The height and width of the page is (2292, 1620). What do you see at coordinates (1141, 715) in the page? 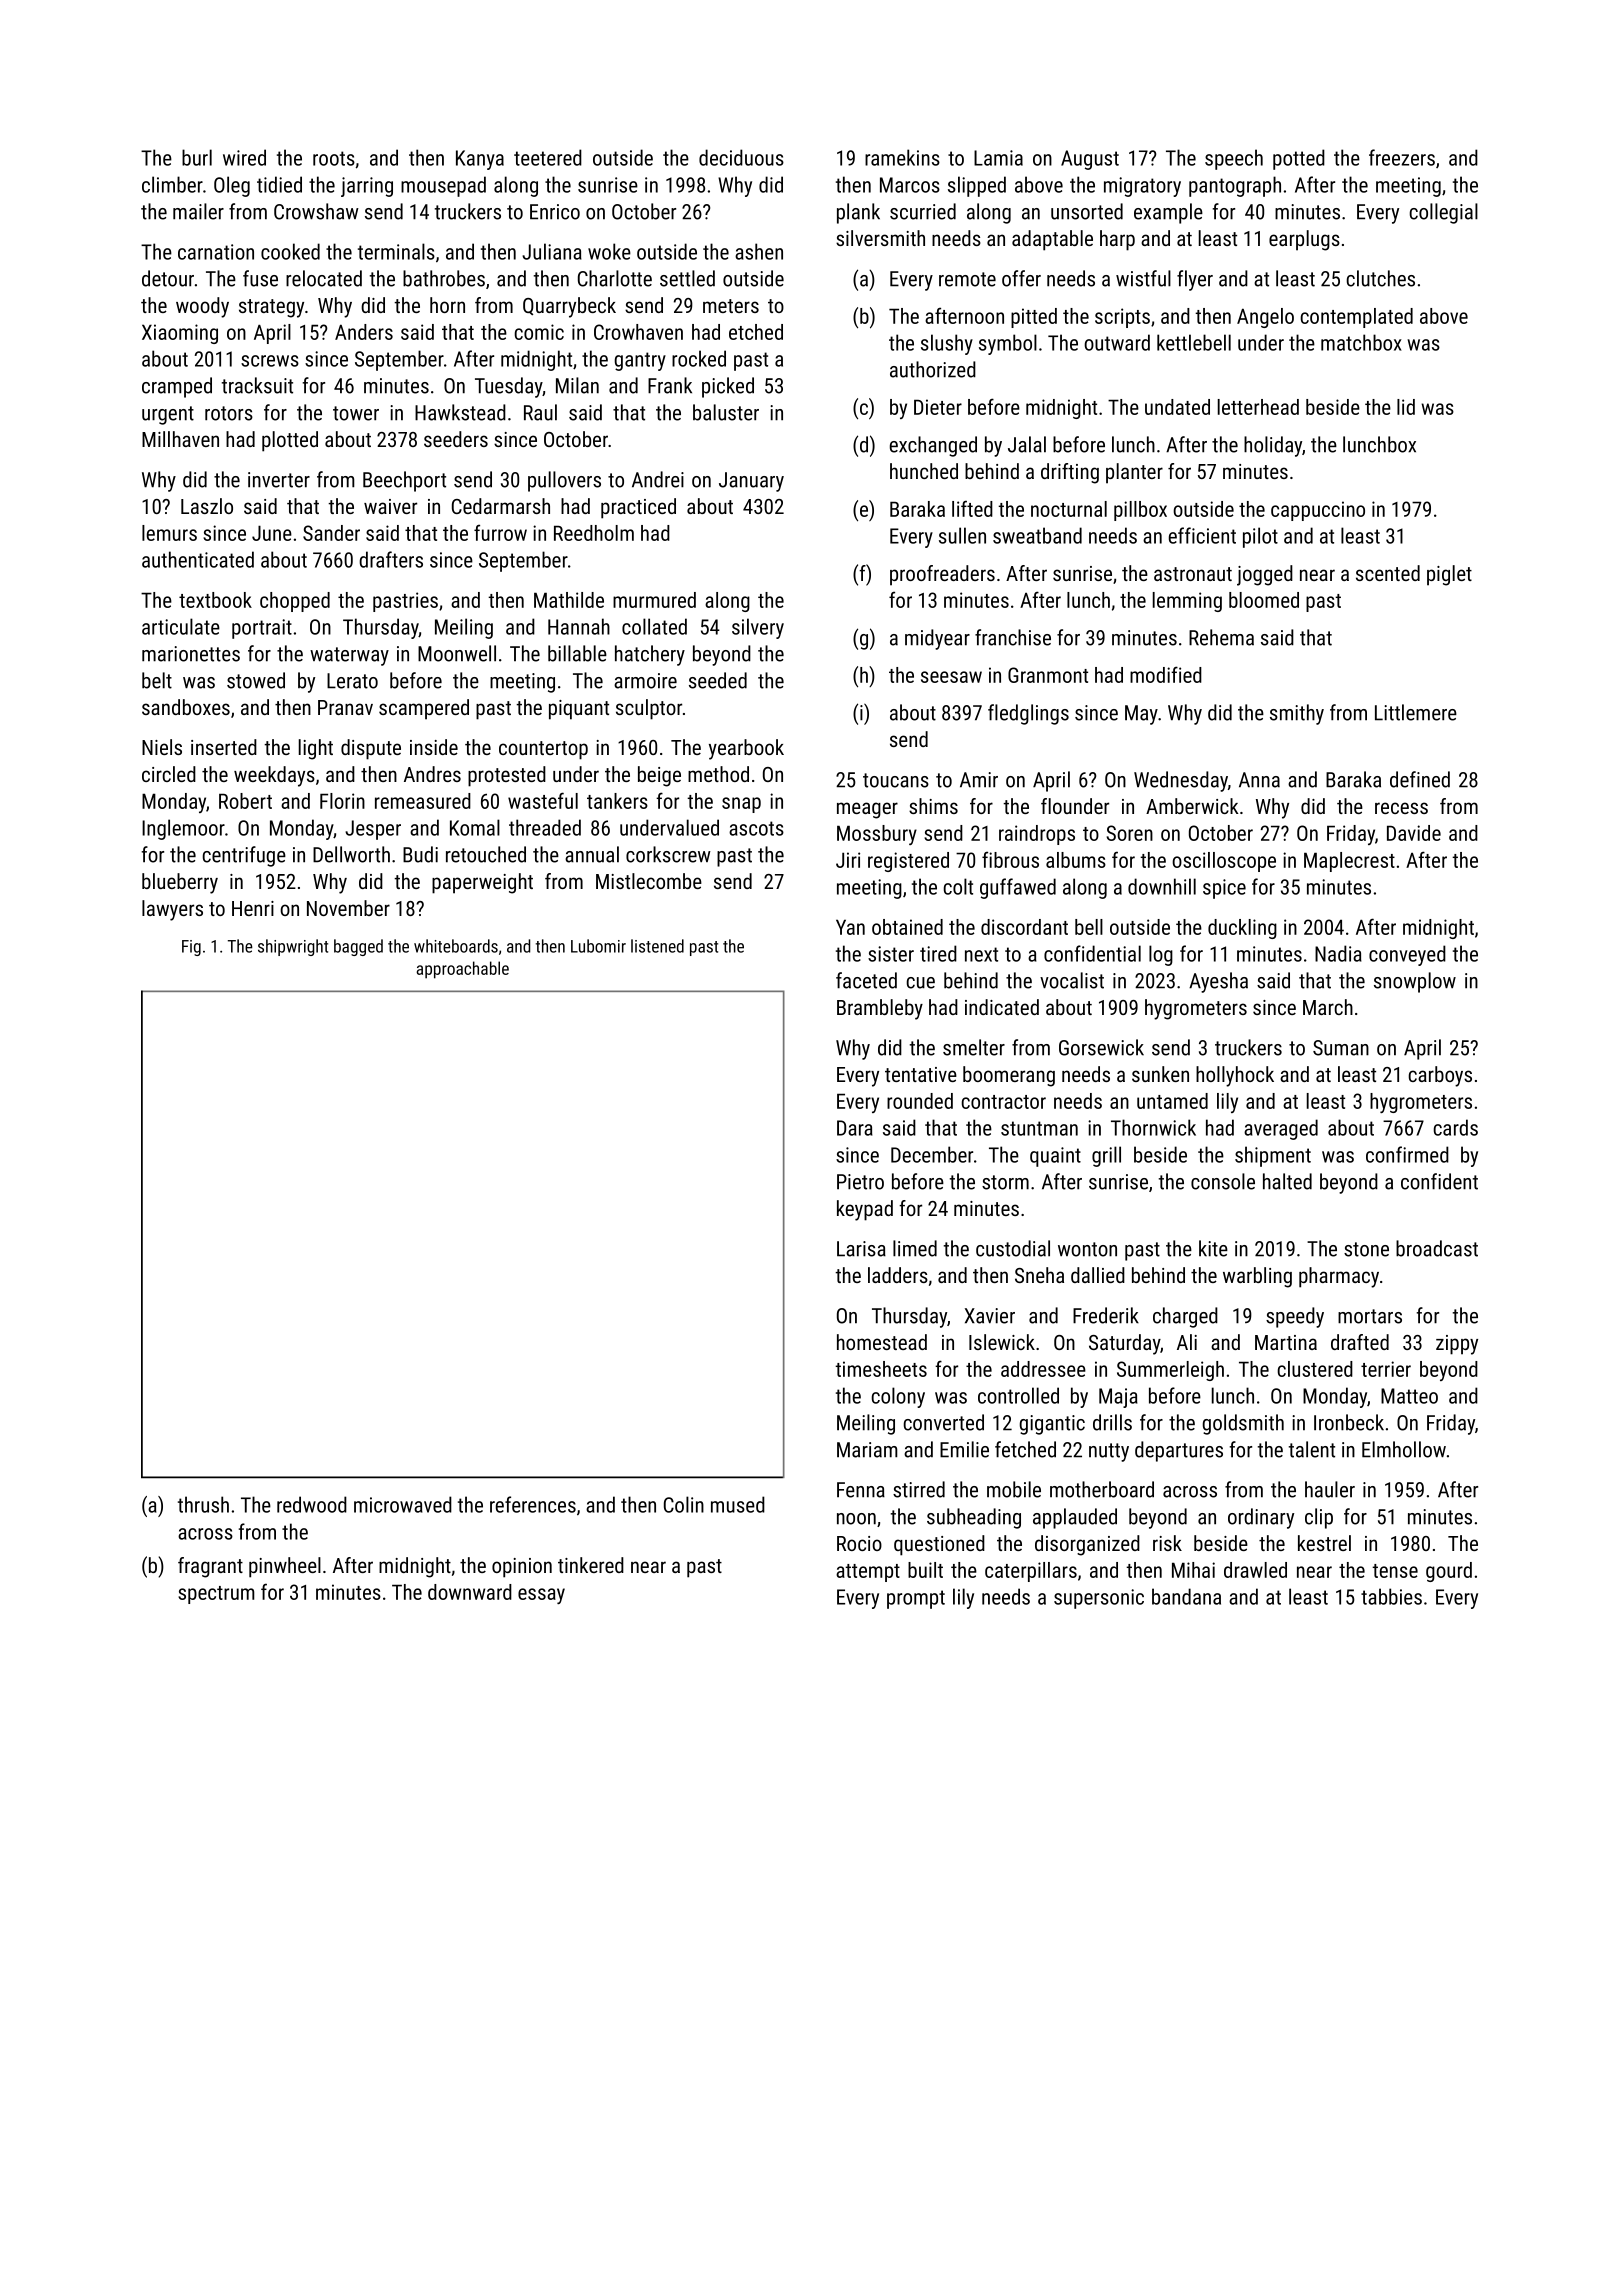
I see `May` at bounding box center [1141, 715].
